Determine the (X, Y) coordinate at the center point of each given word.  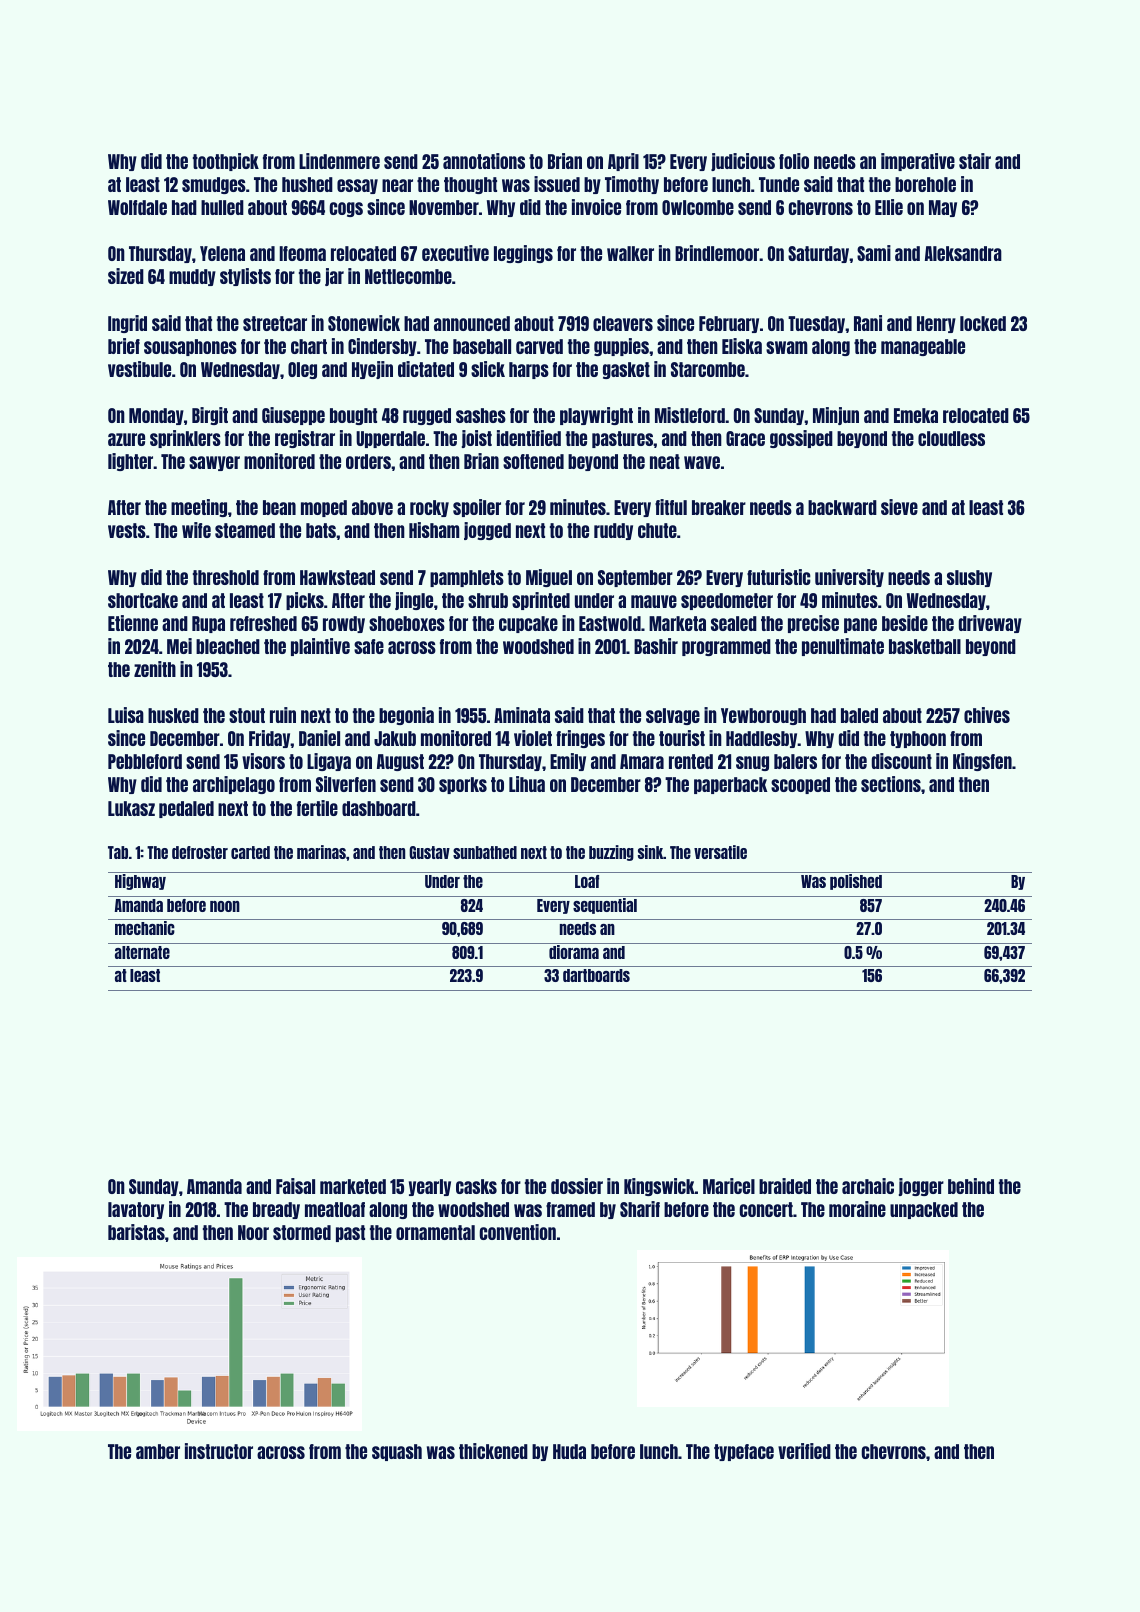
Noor (253, 1232)
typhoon (918, 739)
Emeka (916, 415)
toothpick (226, 162)
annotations (484, 161)
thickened (493, 1451)
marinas (321, 852)
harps (529, 370)
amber (158, 1451)
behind (971, 1186)
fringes (580, 739)
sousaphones (190, 347)
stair (975, 161)
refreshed (263, 623)
